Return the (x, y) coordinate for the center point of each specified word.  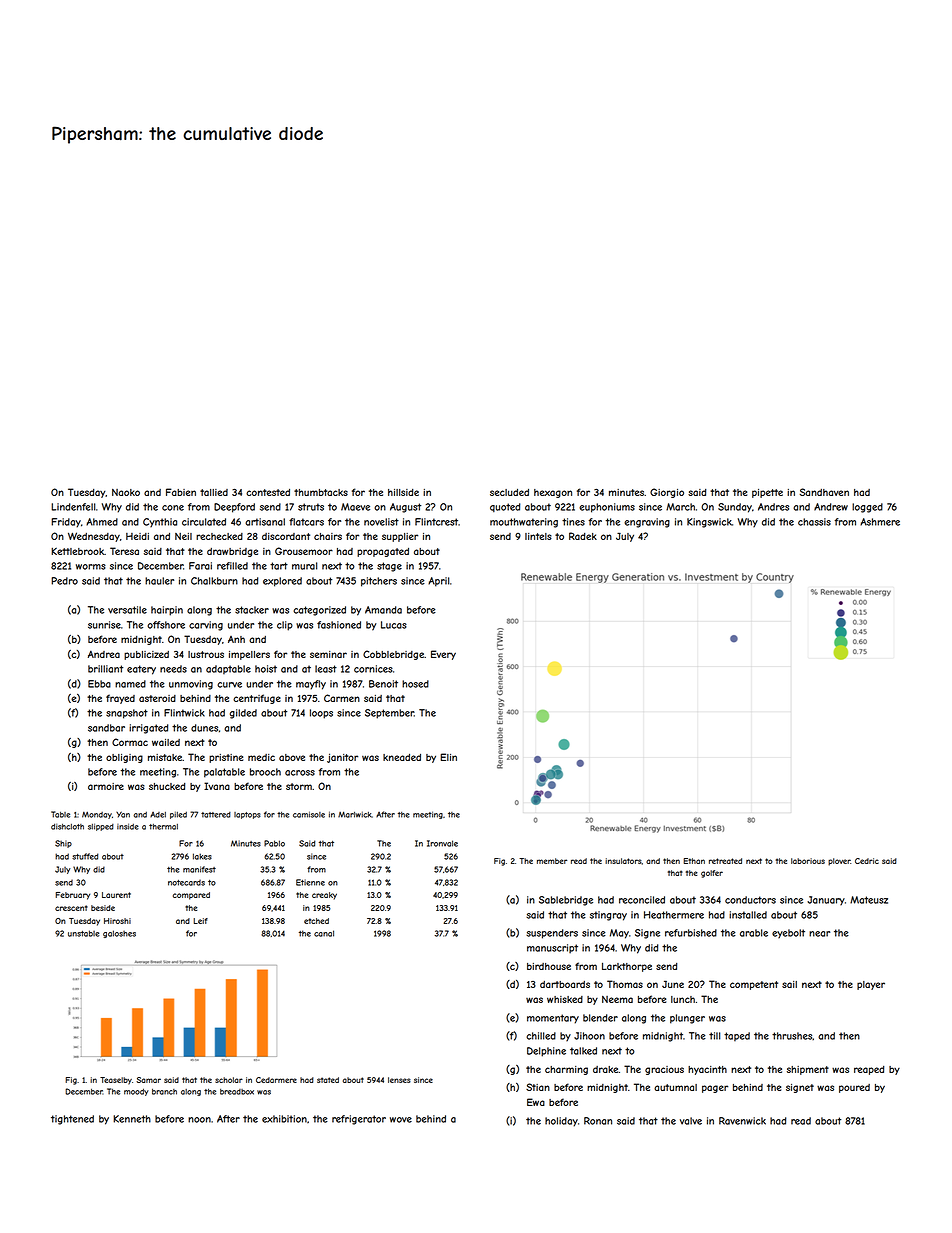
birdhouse (549, 966)
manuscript (552, 949)
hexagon (553, 493)
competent (754, 985)
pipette (767, 493)
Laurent (116, 895)
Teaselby (116, 1081)
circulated (204, 522)
